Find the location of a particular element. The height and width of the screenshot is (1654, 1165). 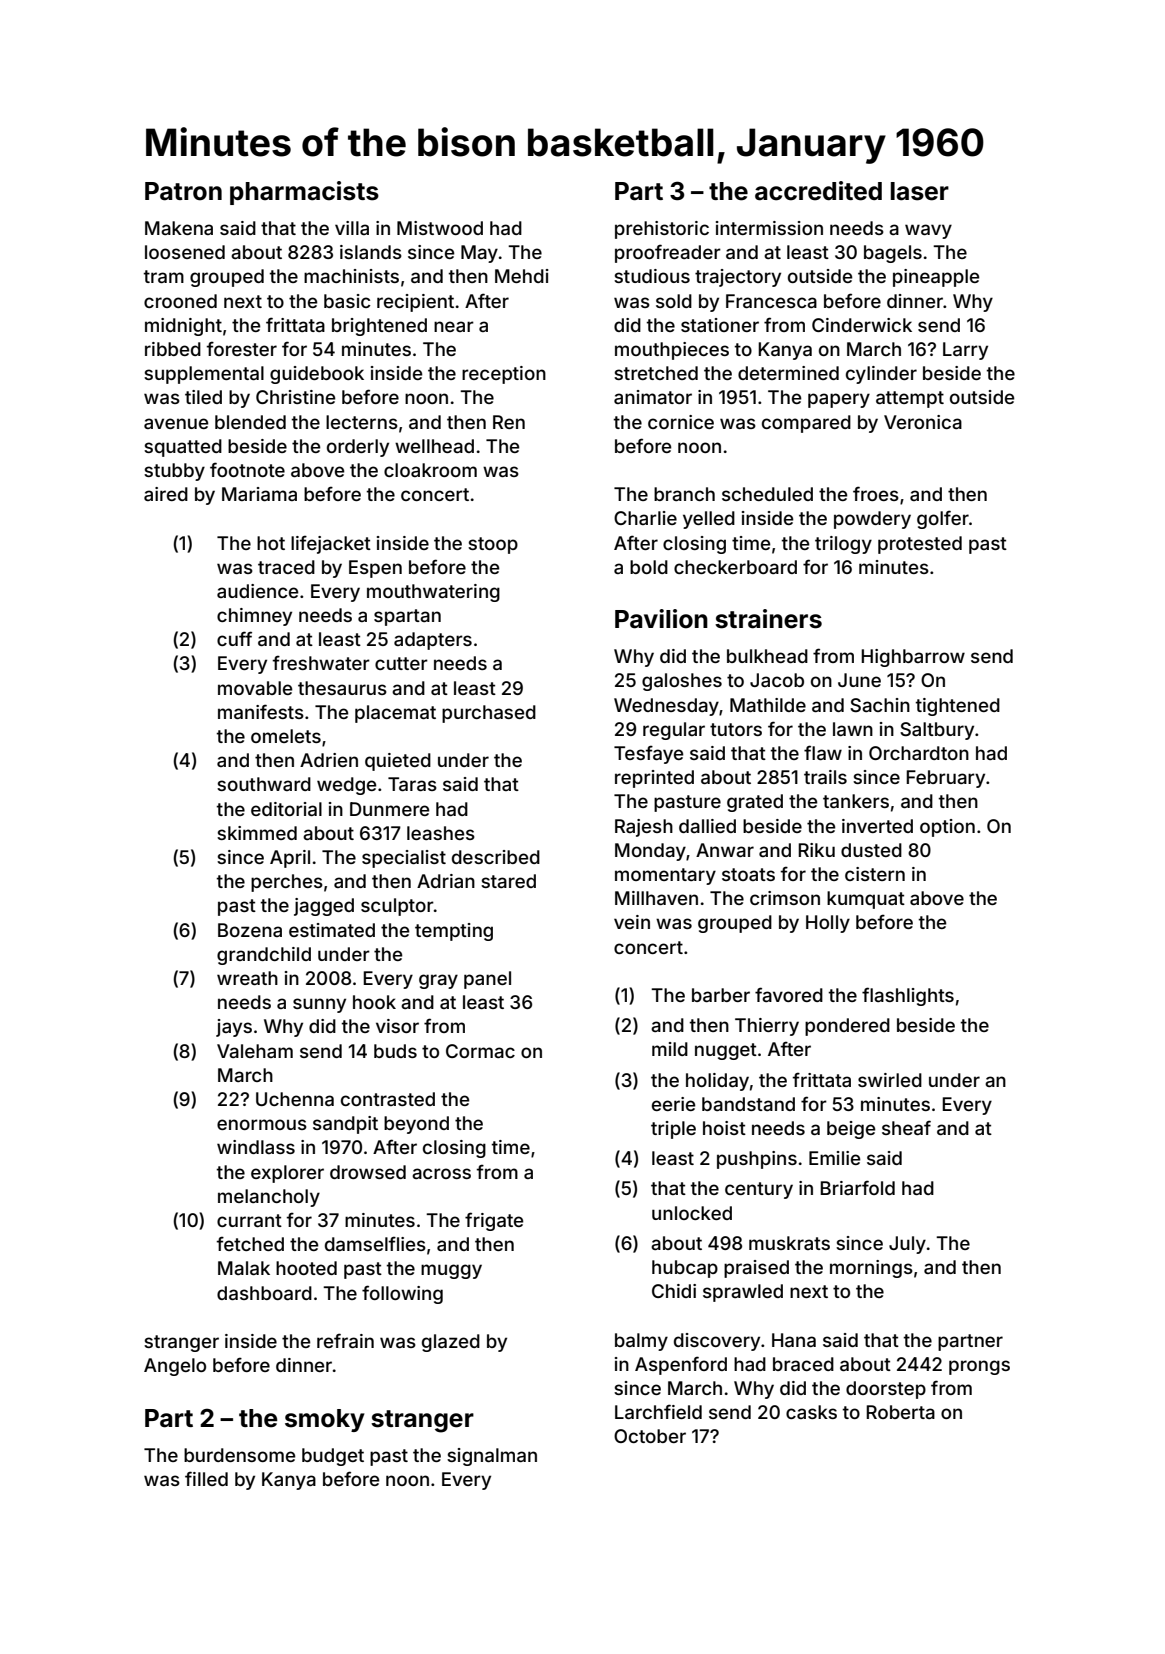

vein is located at coordinates (632, 922).
